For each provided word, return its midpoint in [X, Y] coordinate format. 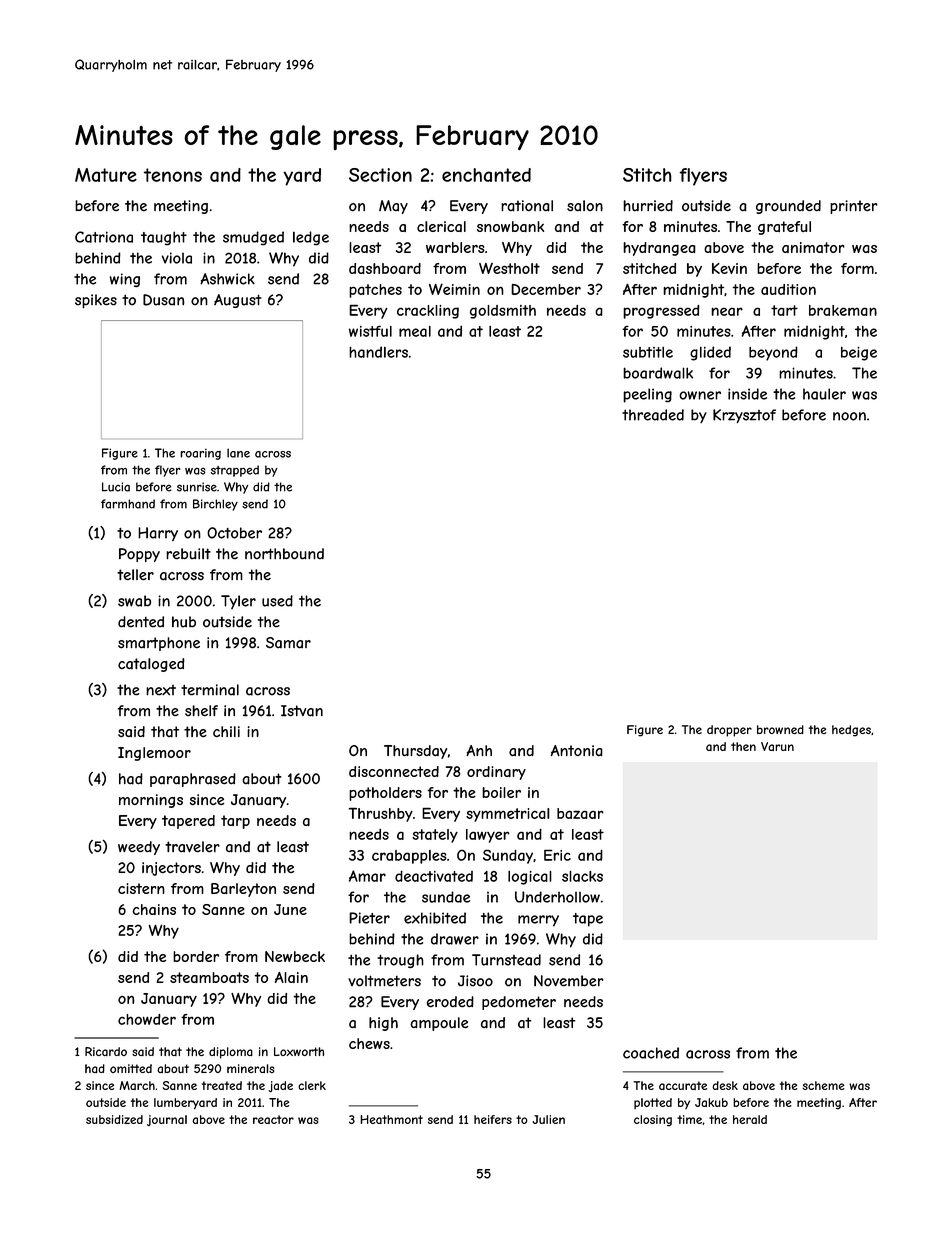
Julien [549, 1119]
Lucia [116, 487]
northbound [284, 553]
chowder [147, 1019]
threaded [653, 415]
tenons [173, 175]
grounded [788, 207]
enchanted [486, 175]
